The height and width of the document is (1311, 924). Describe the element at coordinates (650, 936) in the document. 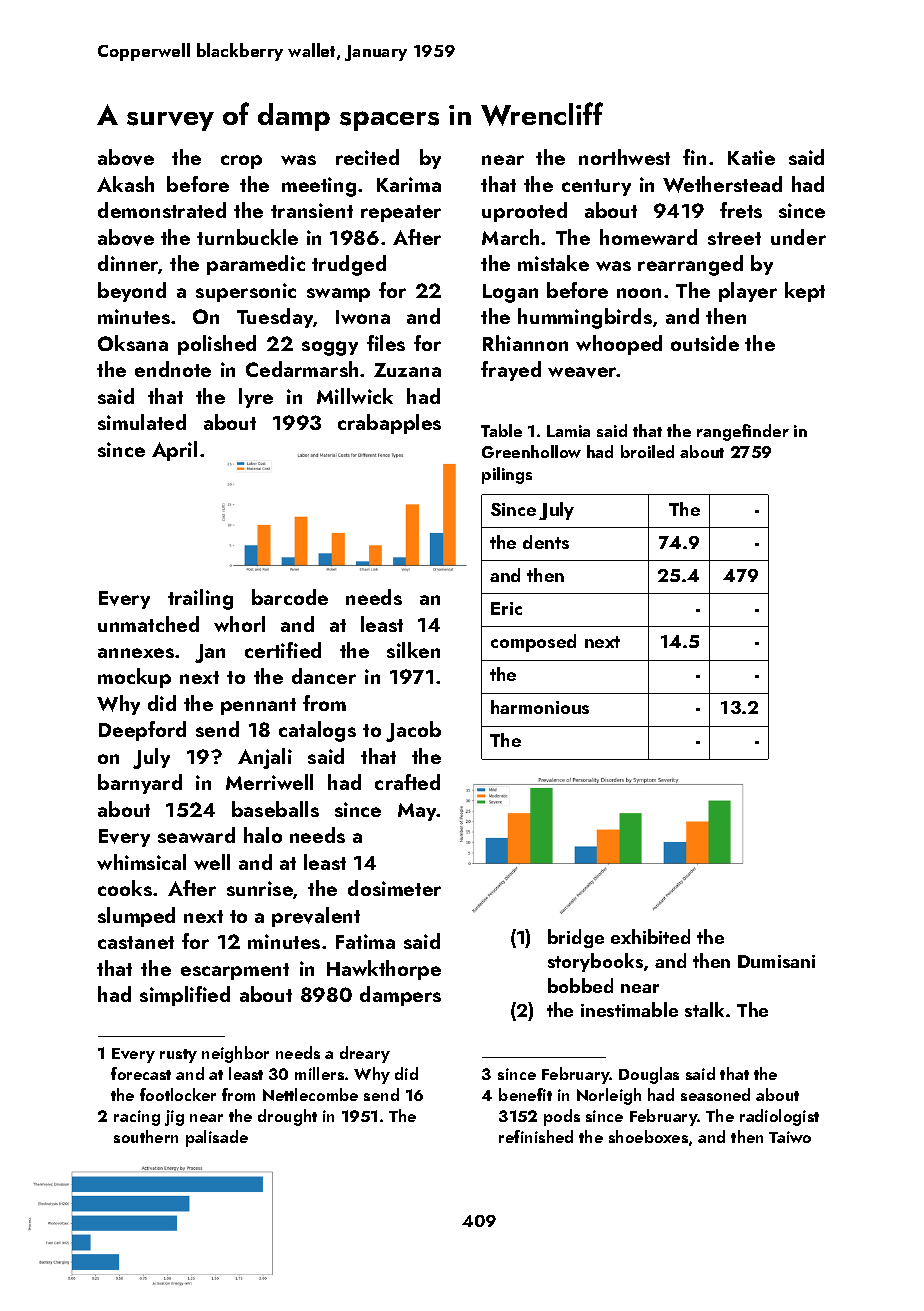

I see `exhibited` at that location.
